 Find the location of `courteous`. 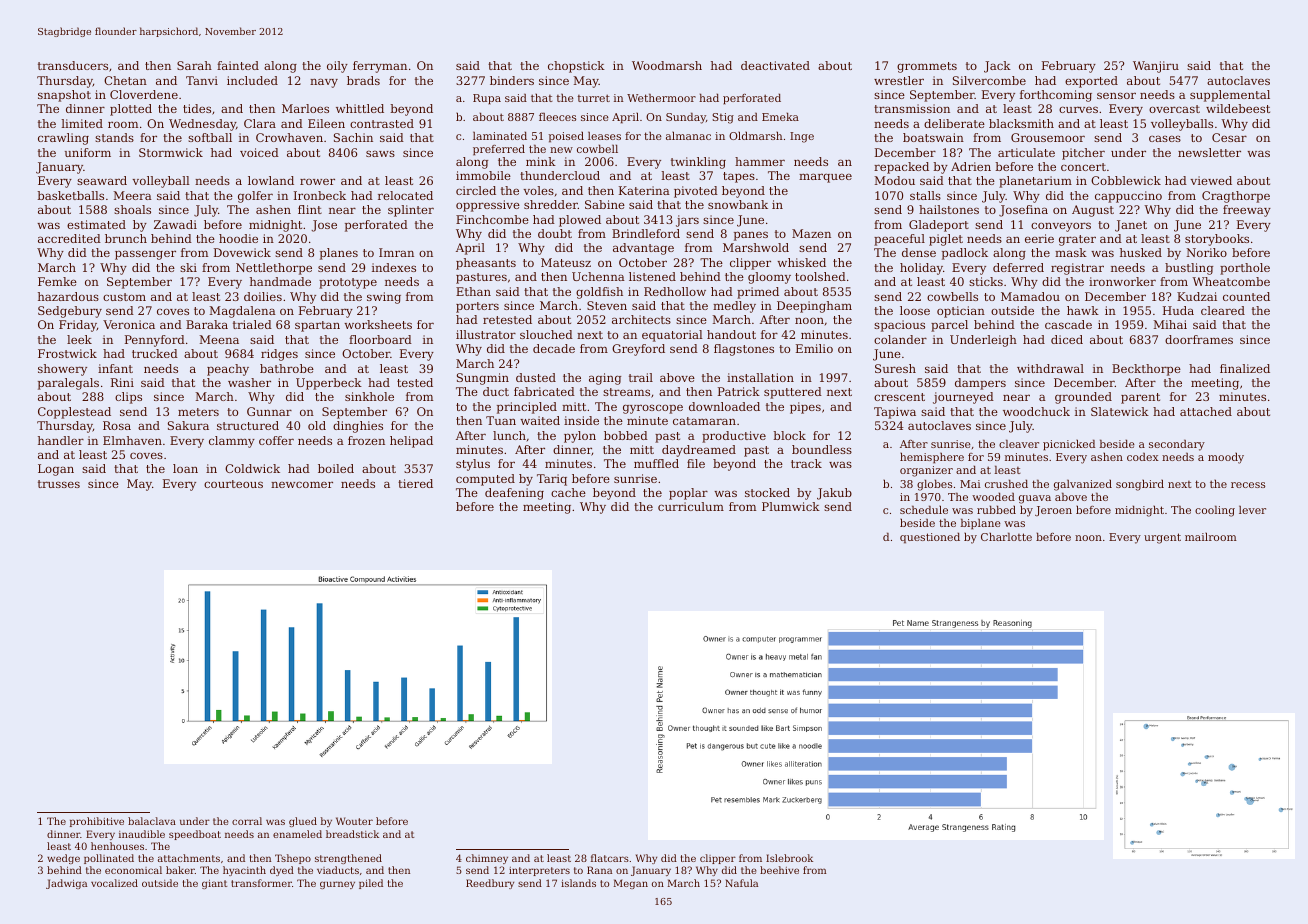

courteous is located at coordinates (233, 484).
